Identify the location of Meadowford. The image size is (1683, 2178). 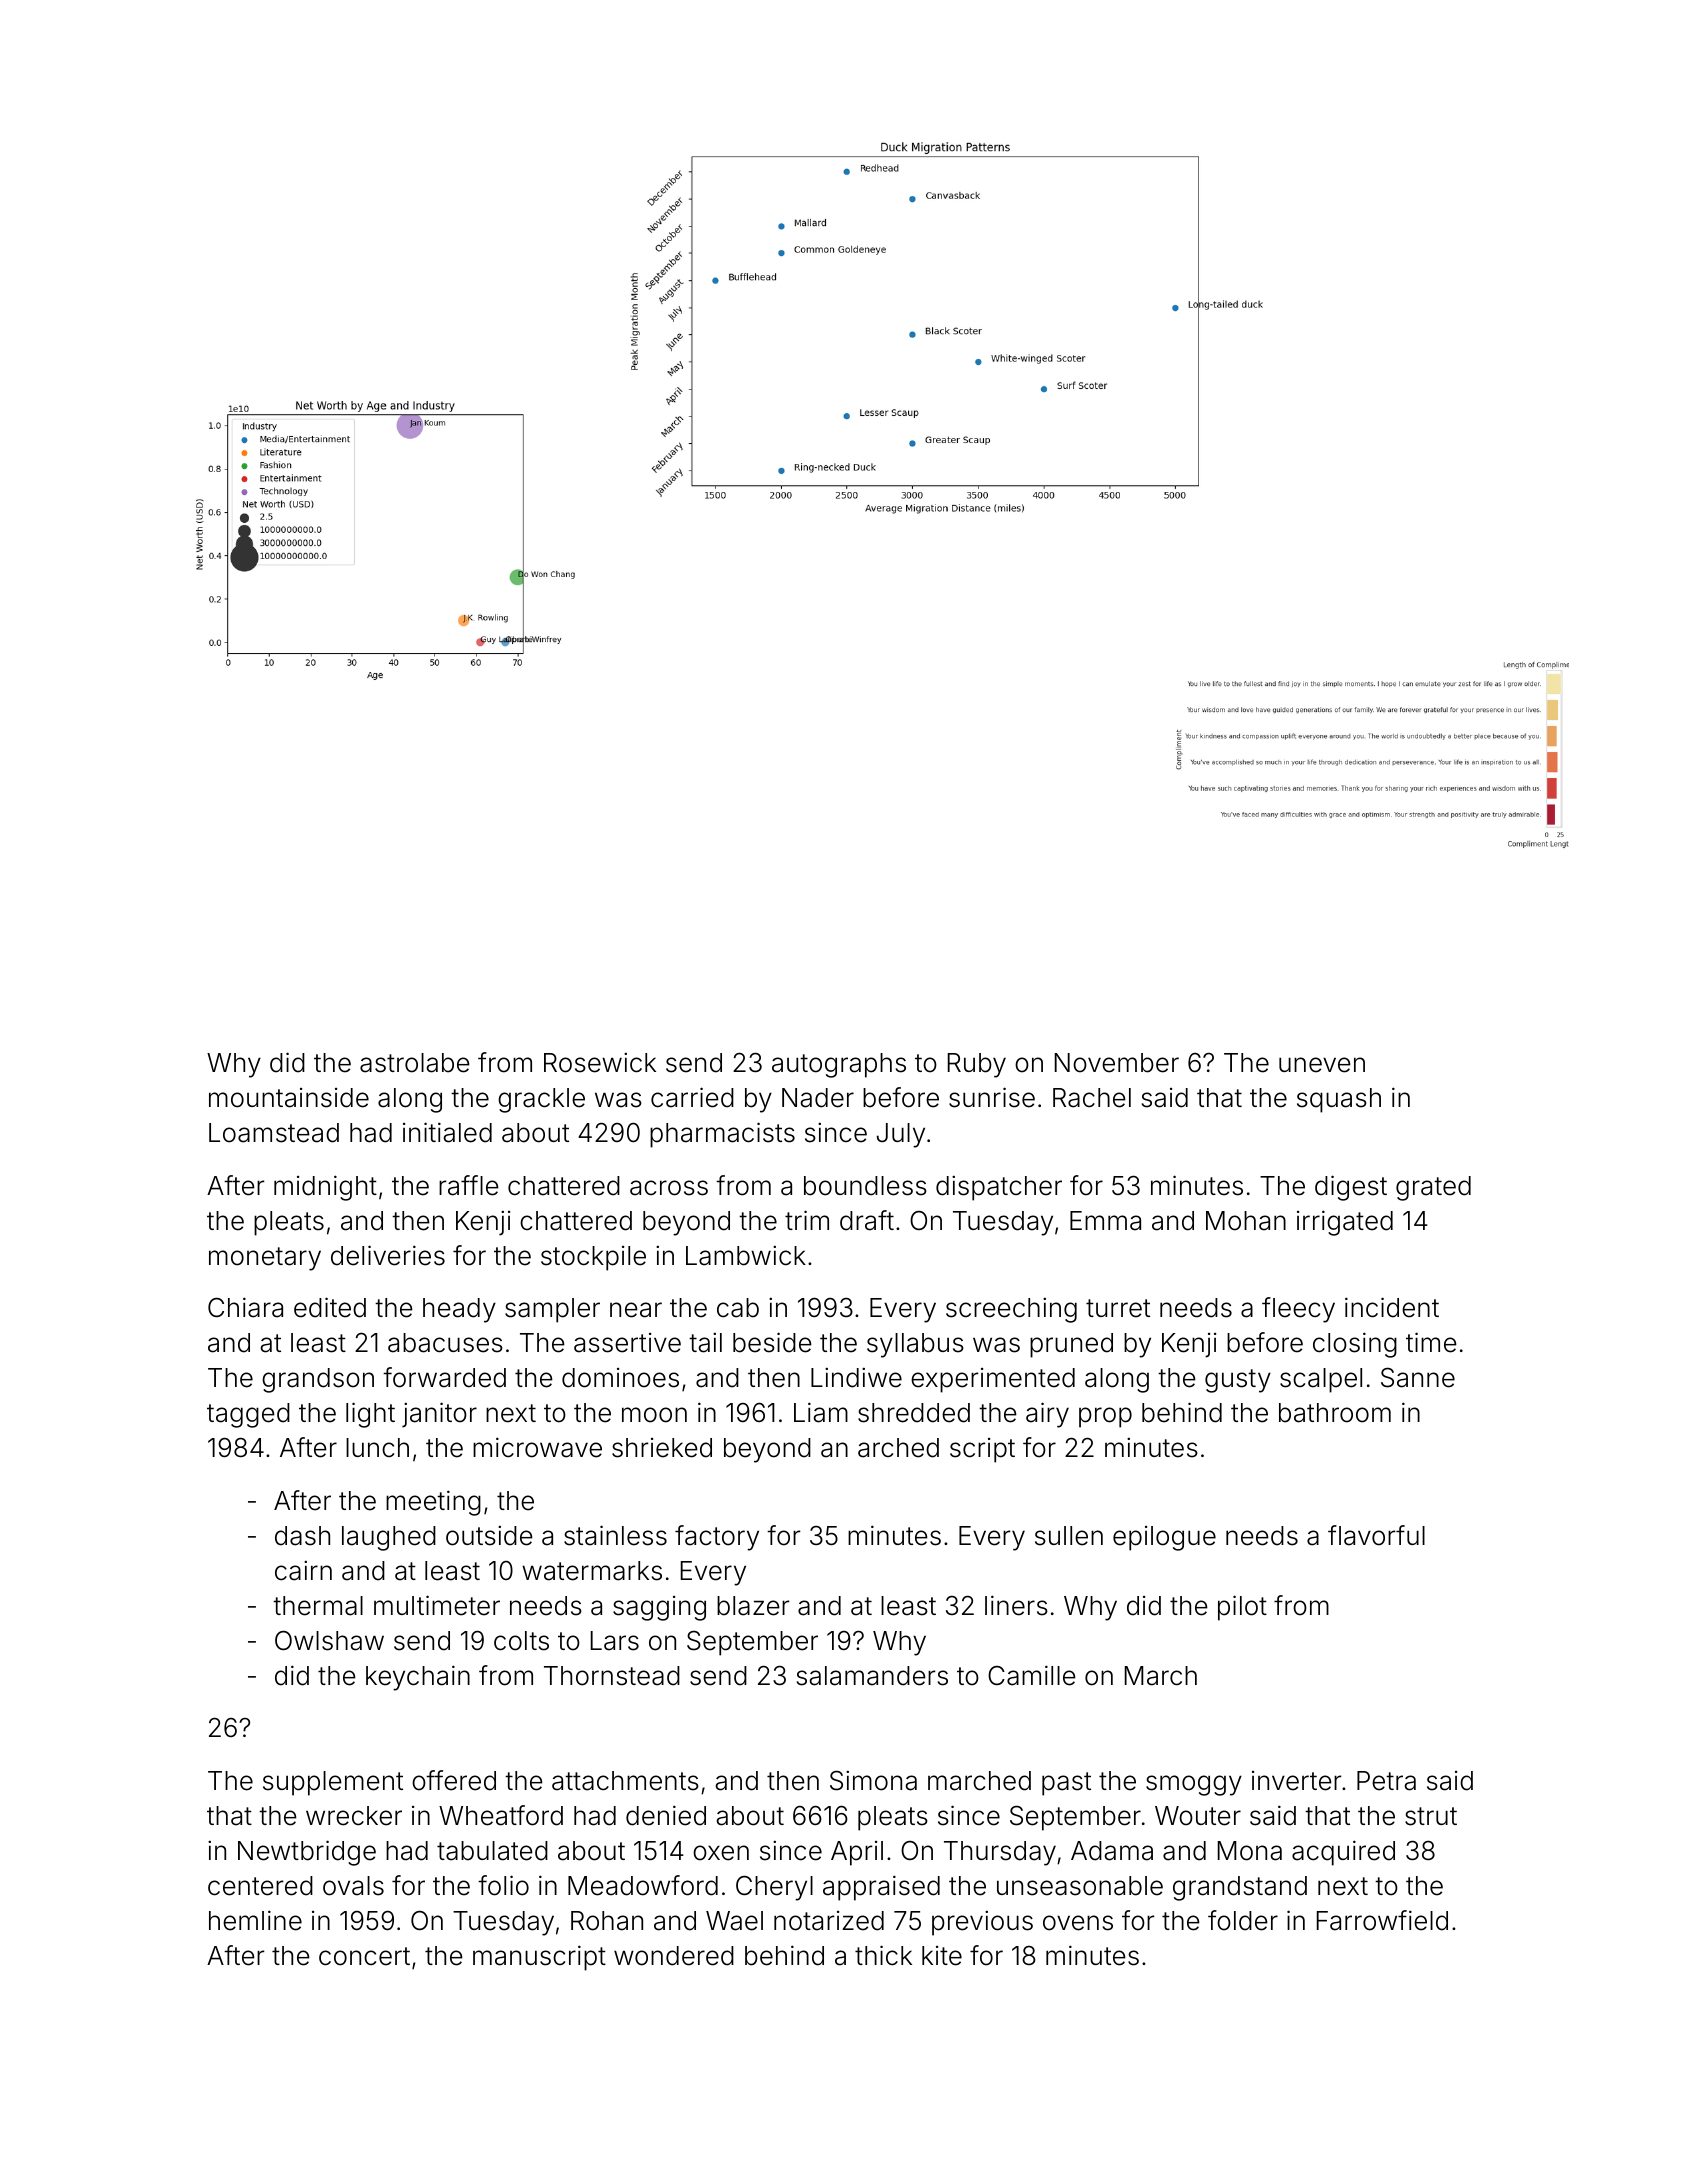
(643, 1885).
